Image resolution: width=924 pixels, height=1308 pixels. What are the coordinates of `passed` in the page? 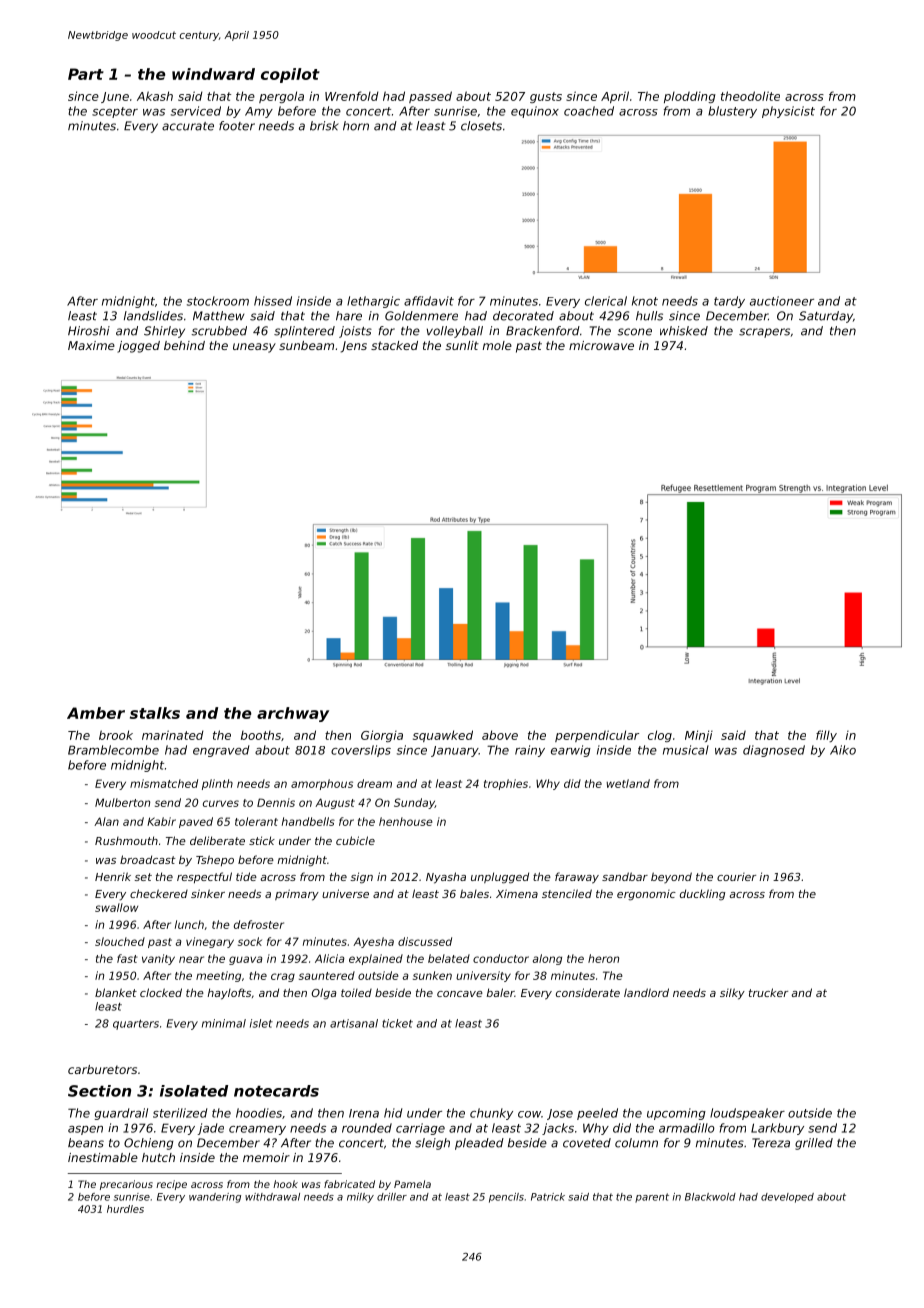 It's located at (430, 97).
